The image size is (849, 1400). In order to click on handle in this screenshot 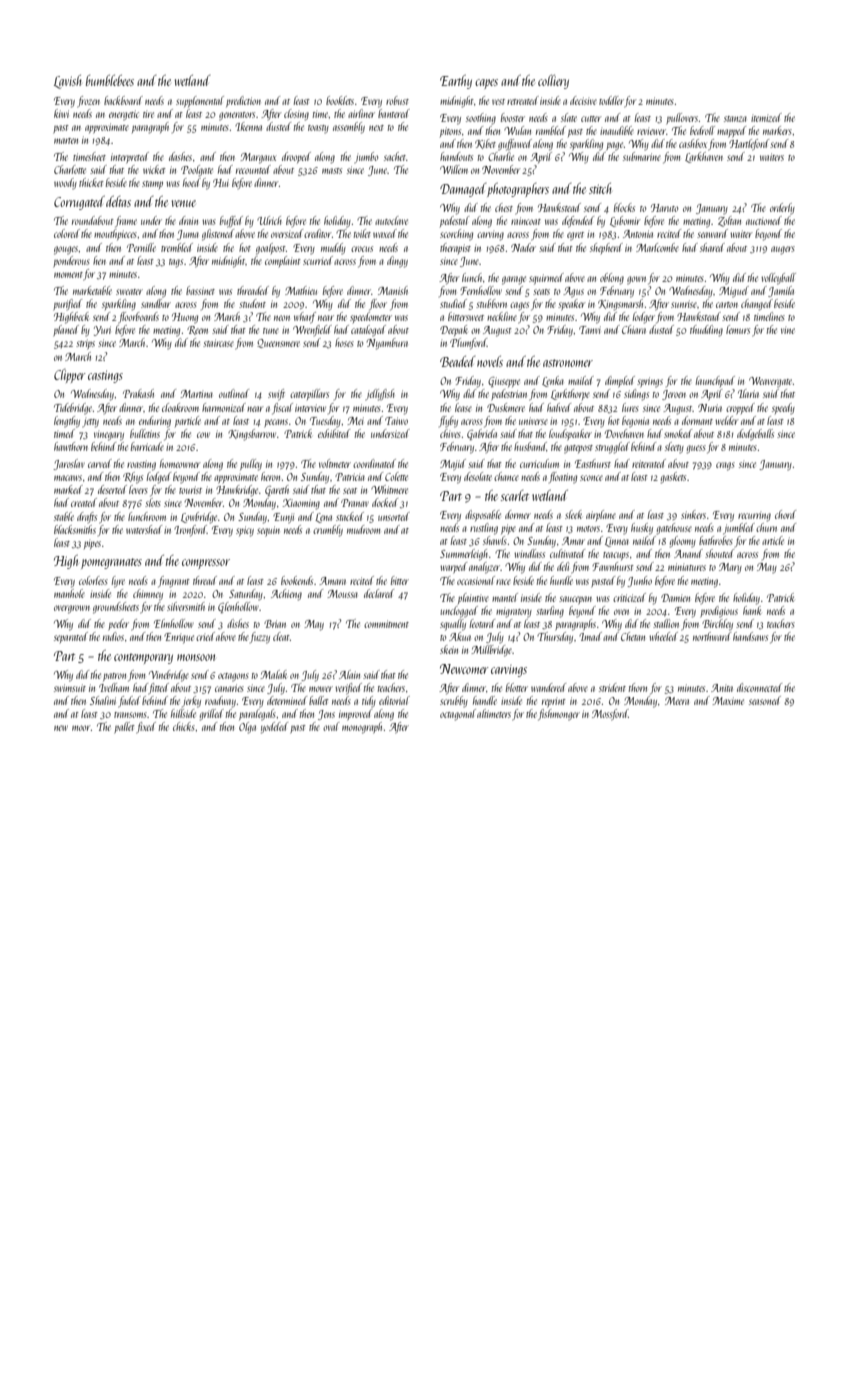, I will do `click(485, 700)`.
